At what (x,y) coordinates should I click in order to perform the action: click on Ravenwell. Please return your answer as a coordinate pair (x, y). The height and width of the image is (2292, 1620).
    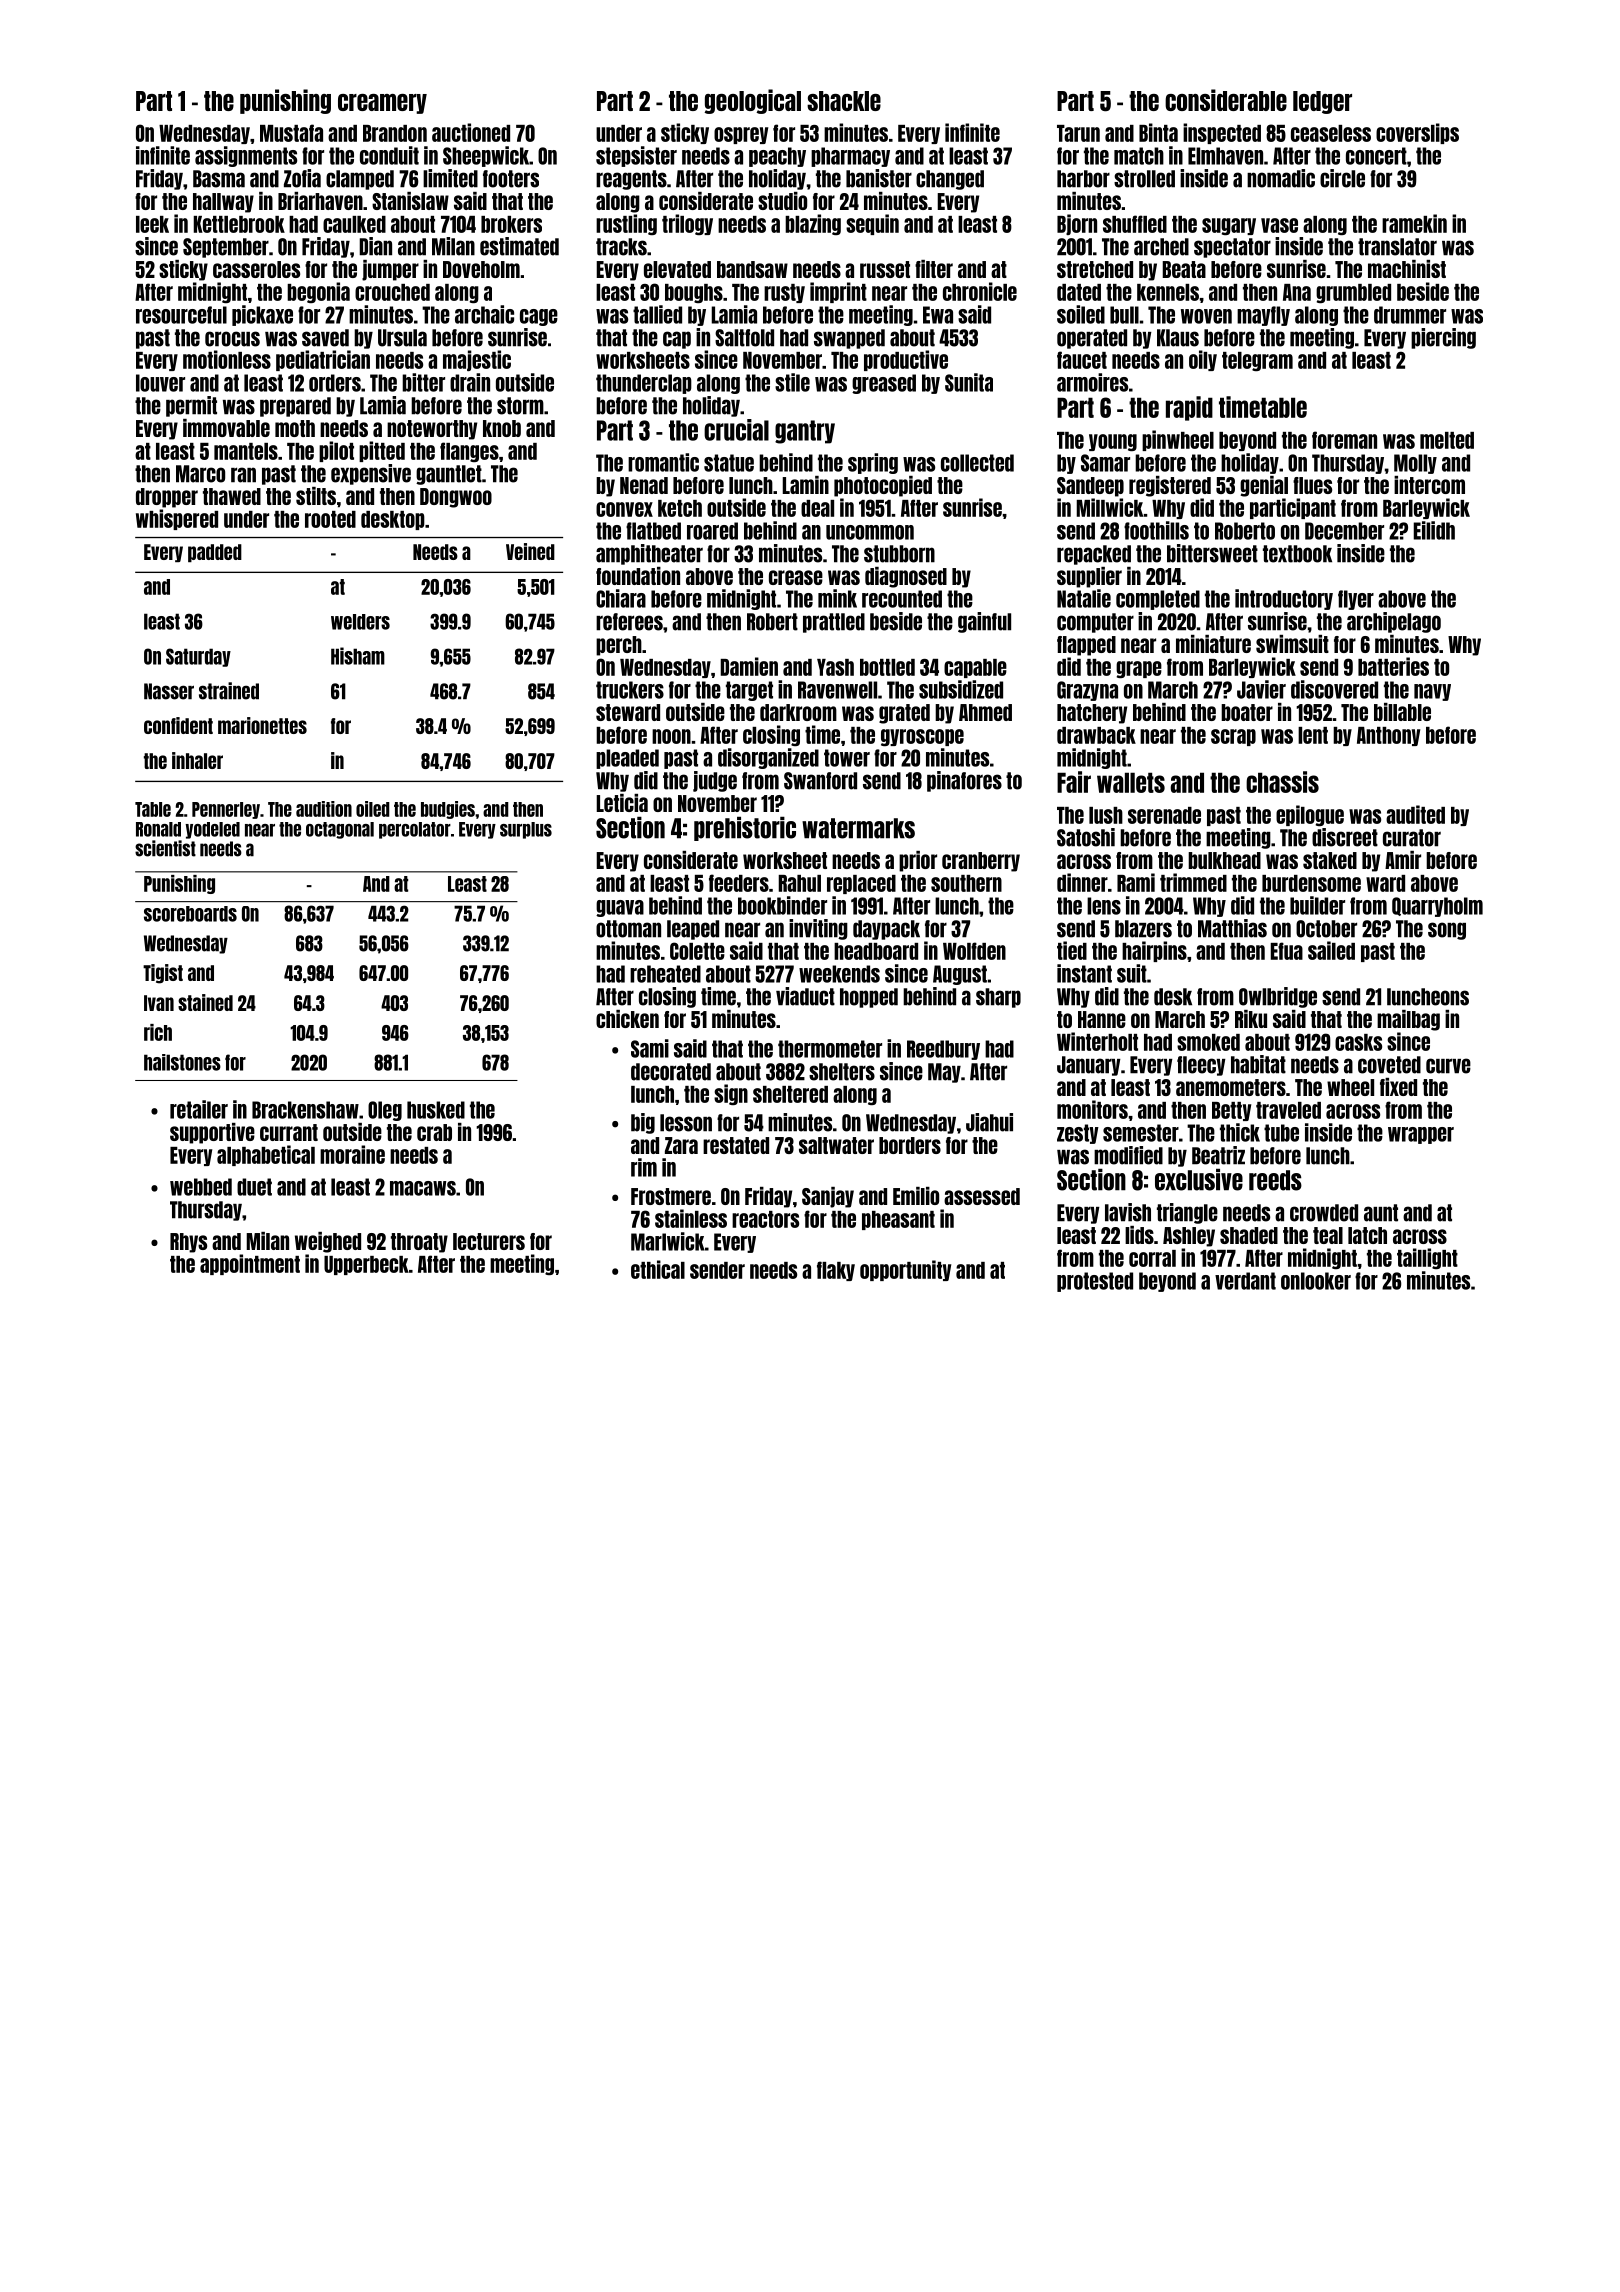
    Looking at the image, I should click on (837, 690).
